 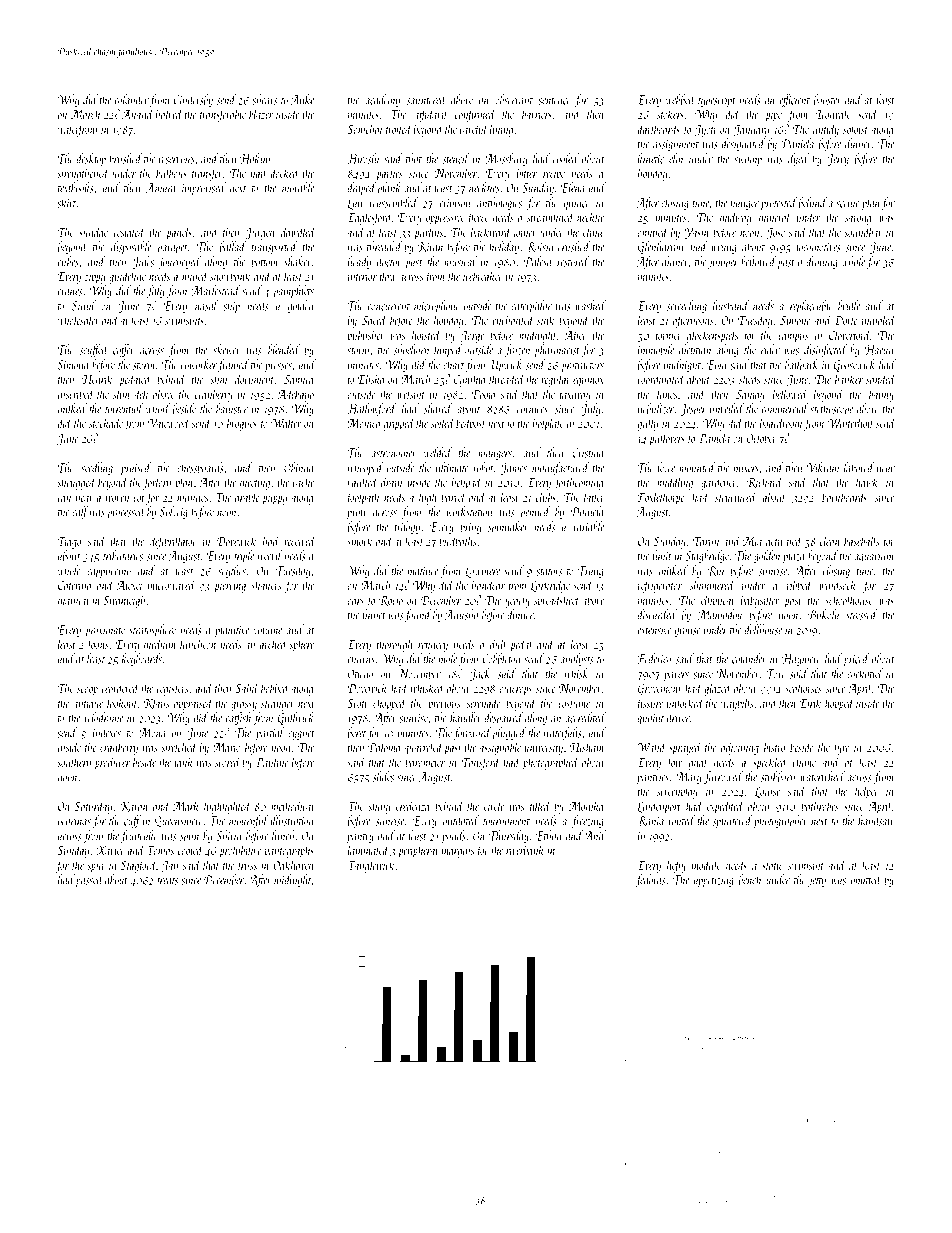 I want to click on Samira, so click(x=299, y=379).
